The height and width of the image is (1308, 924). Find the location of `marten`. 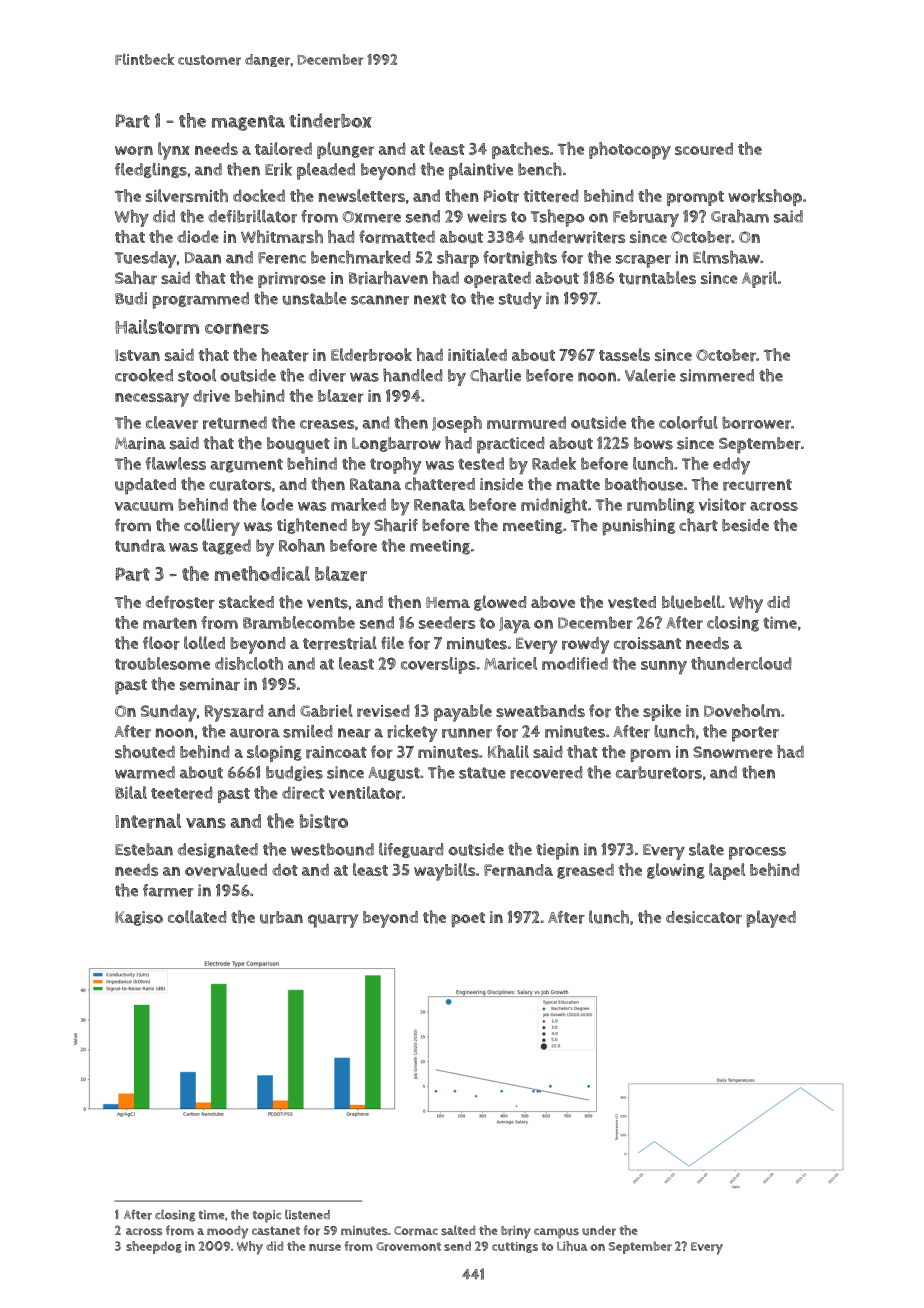

marten is located at coordinates (170, 623).
